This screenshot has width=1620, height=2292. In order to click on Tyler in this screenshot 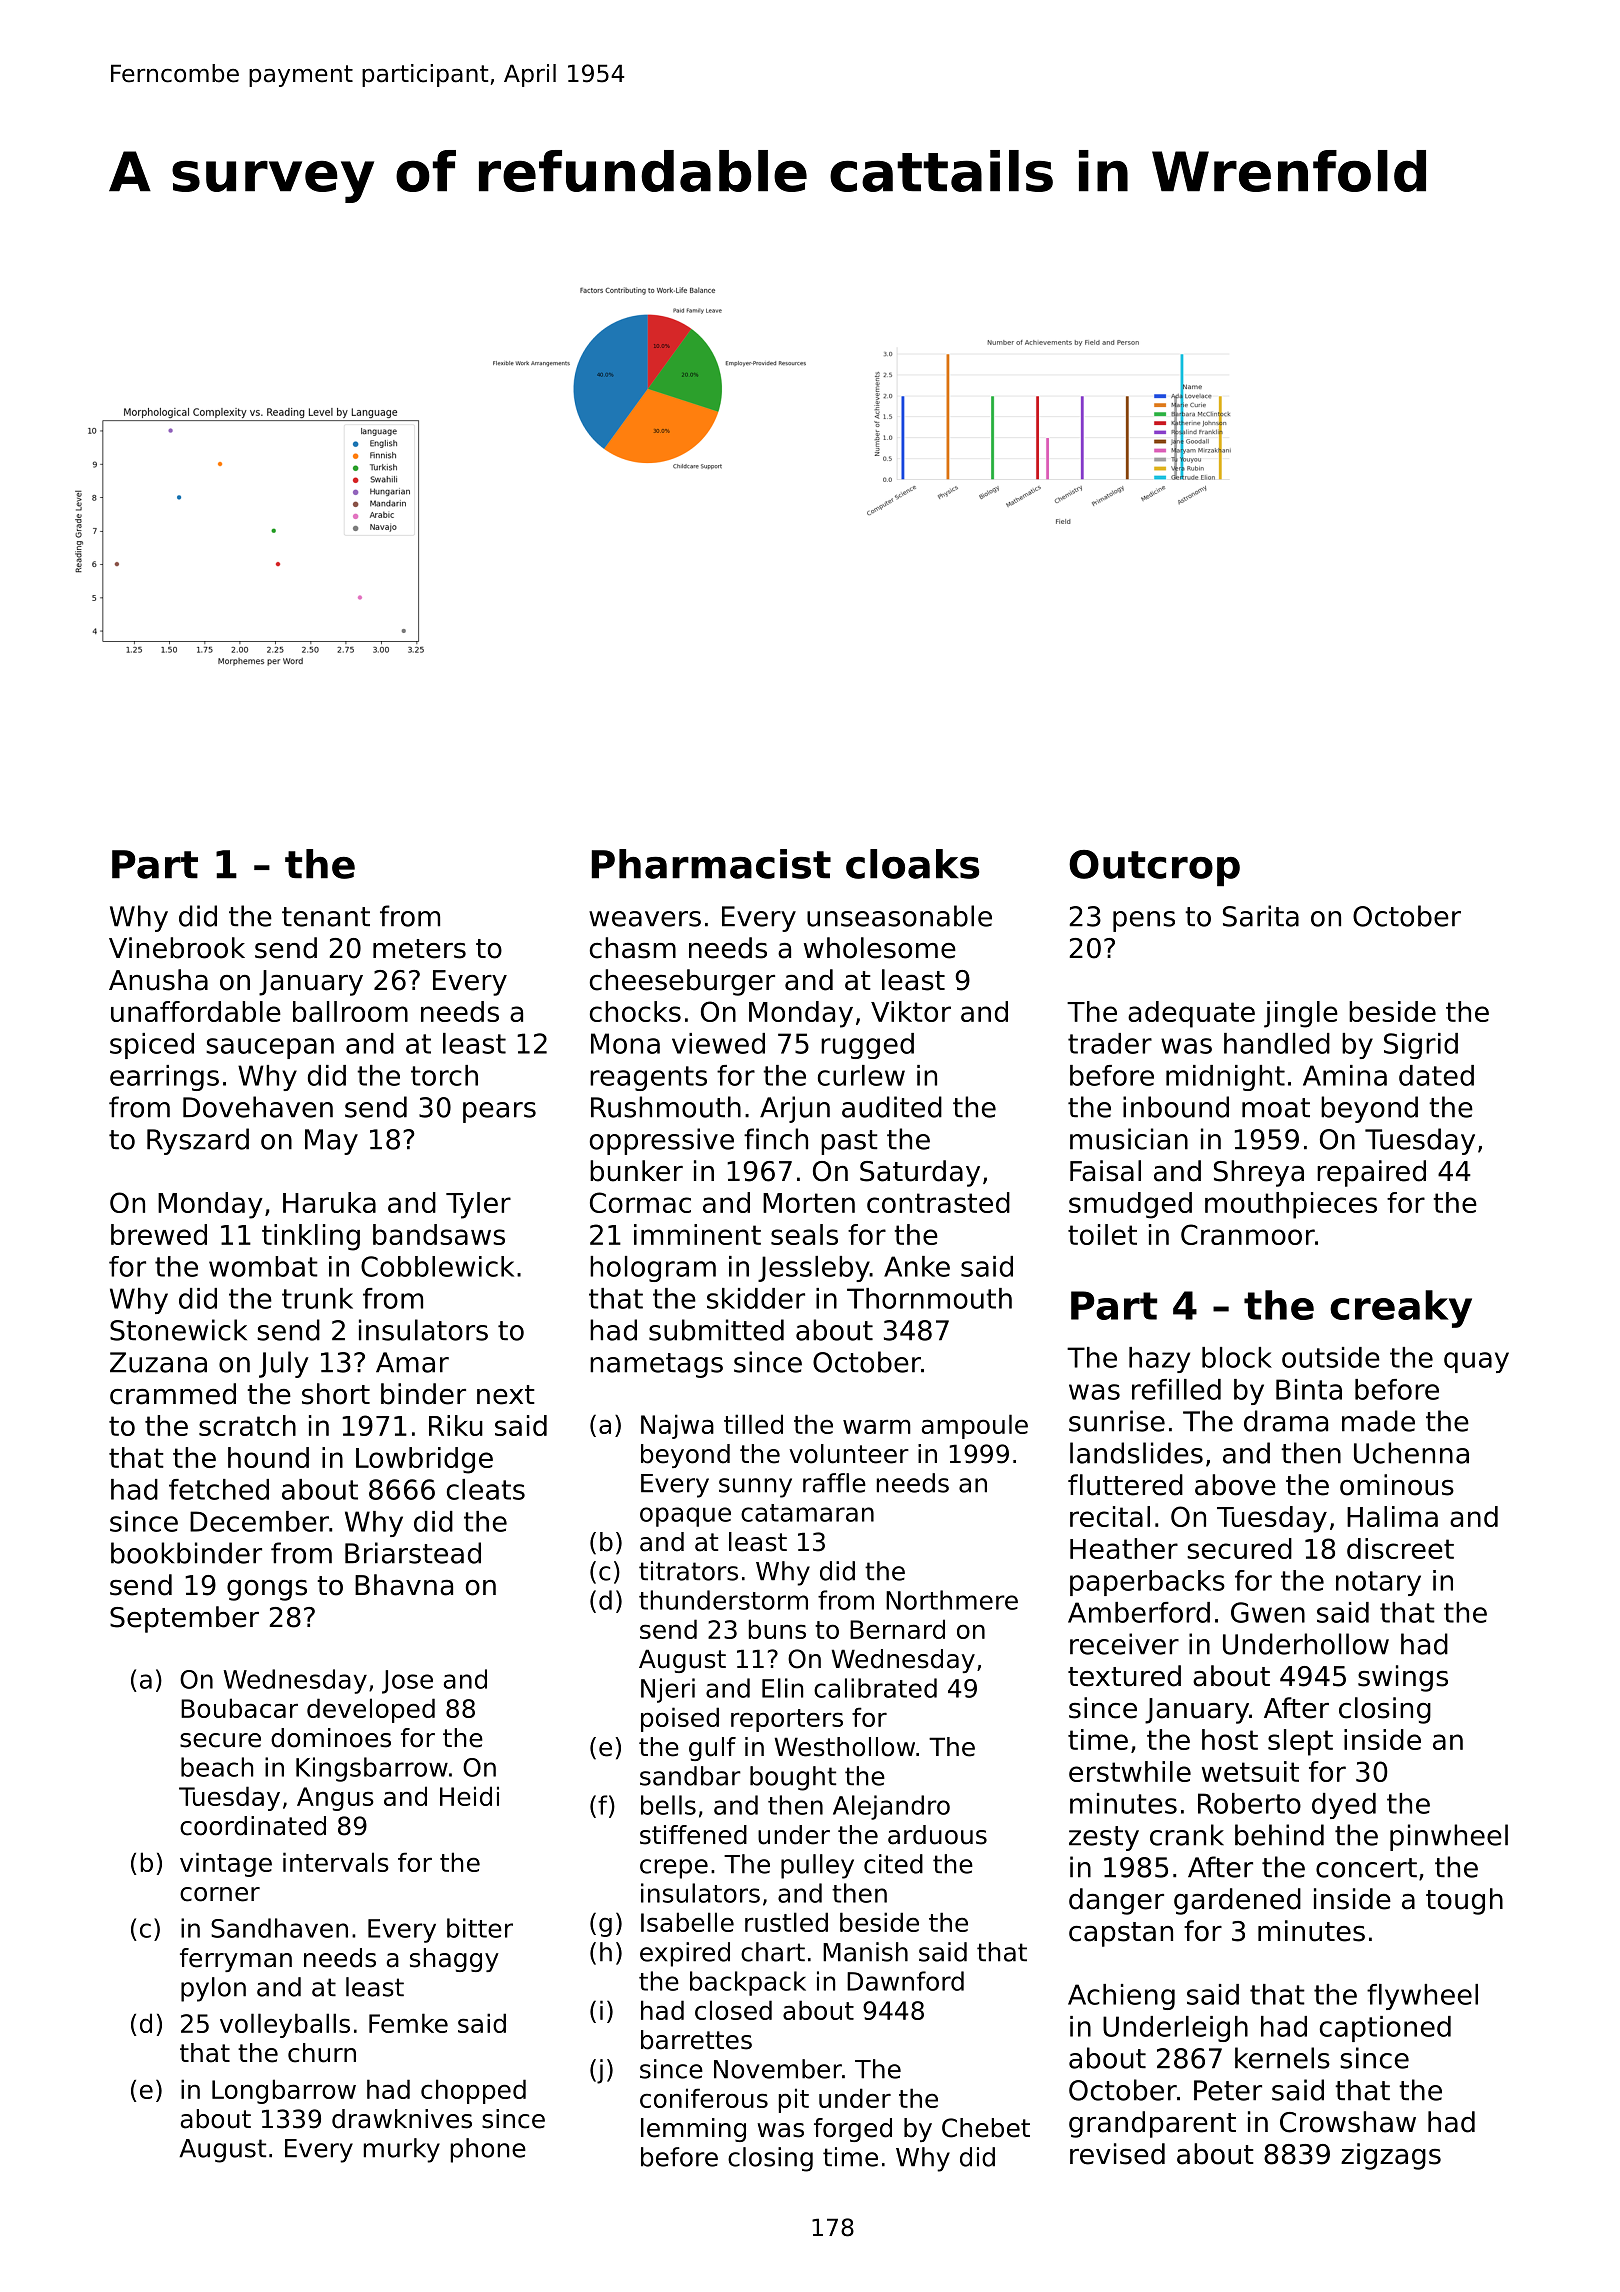, I will do `click(478, 1205)`.
